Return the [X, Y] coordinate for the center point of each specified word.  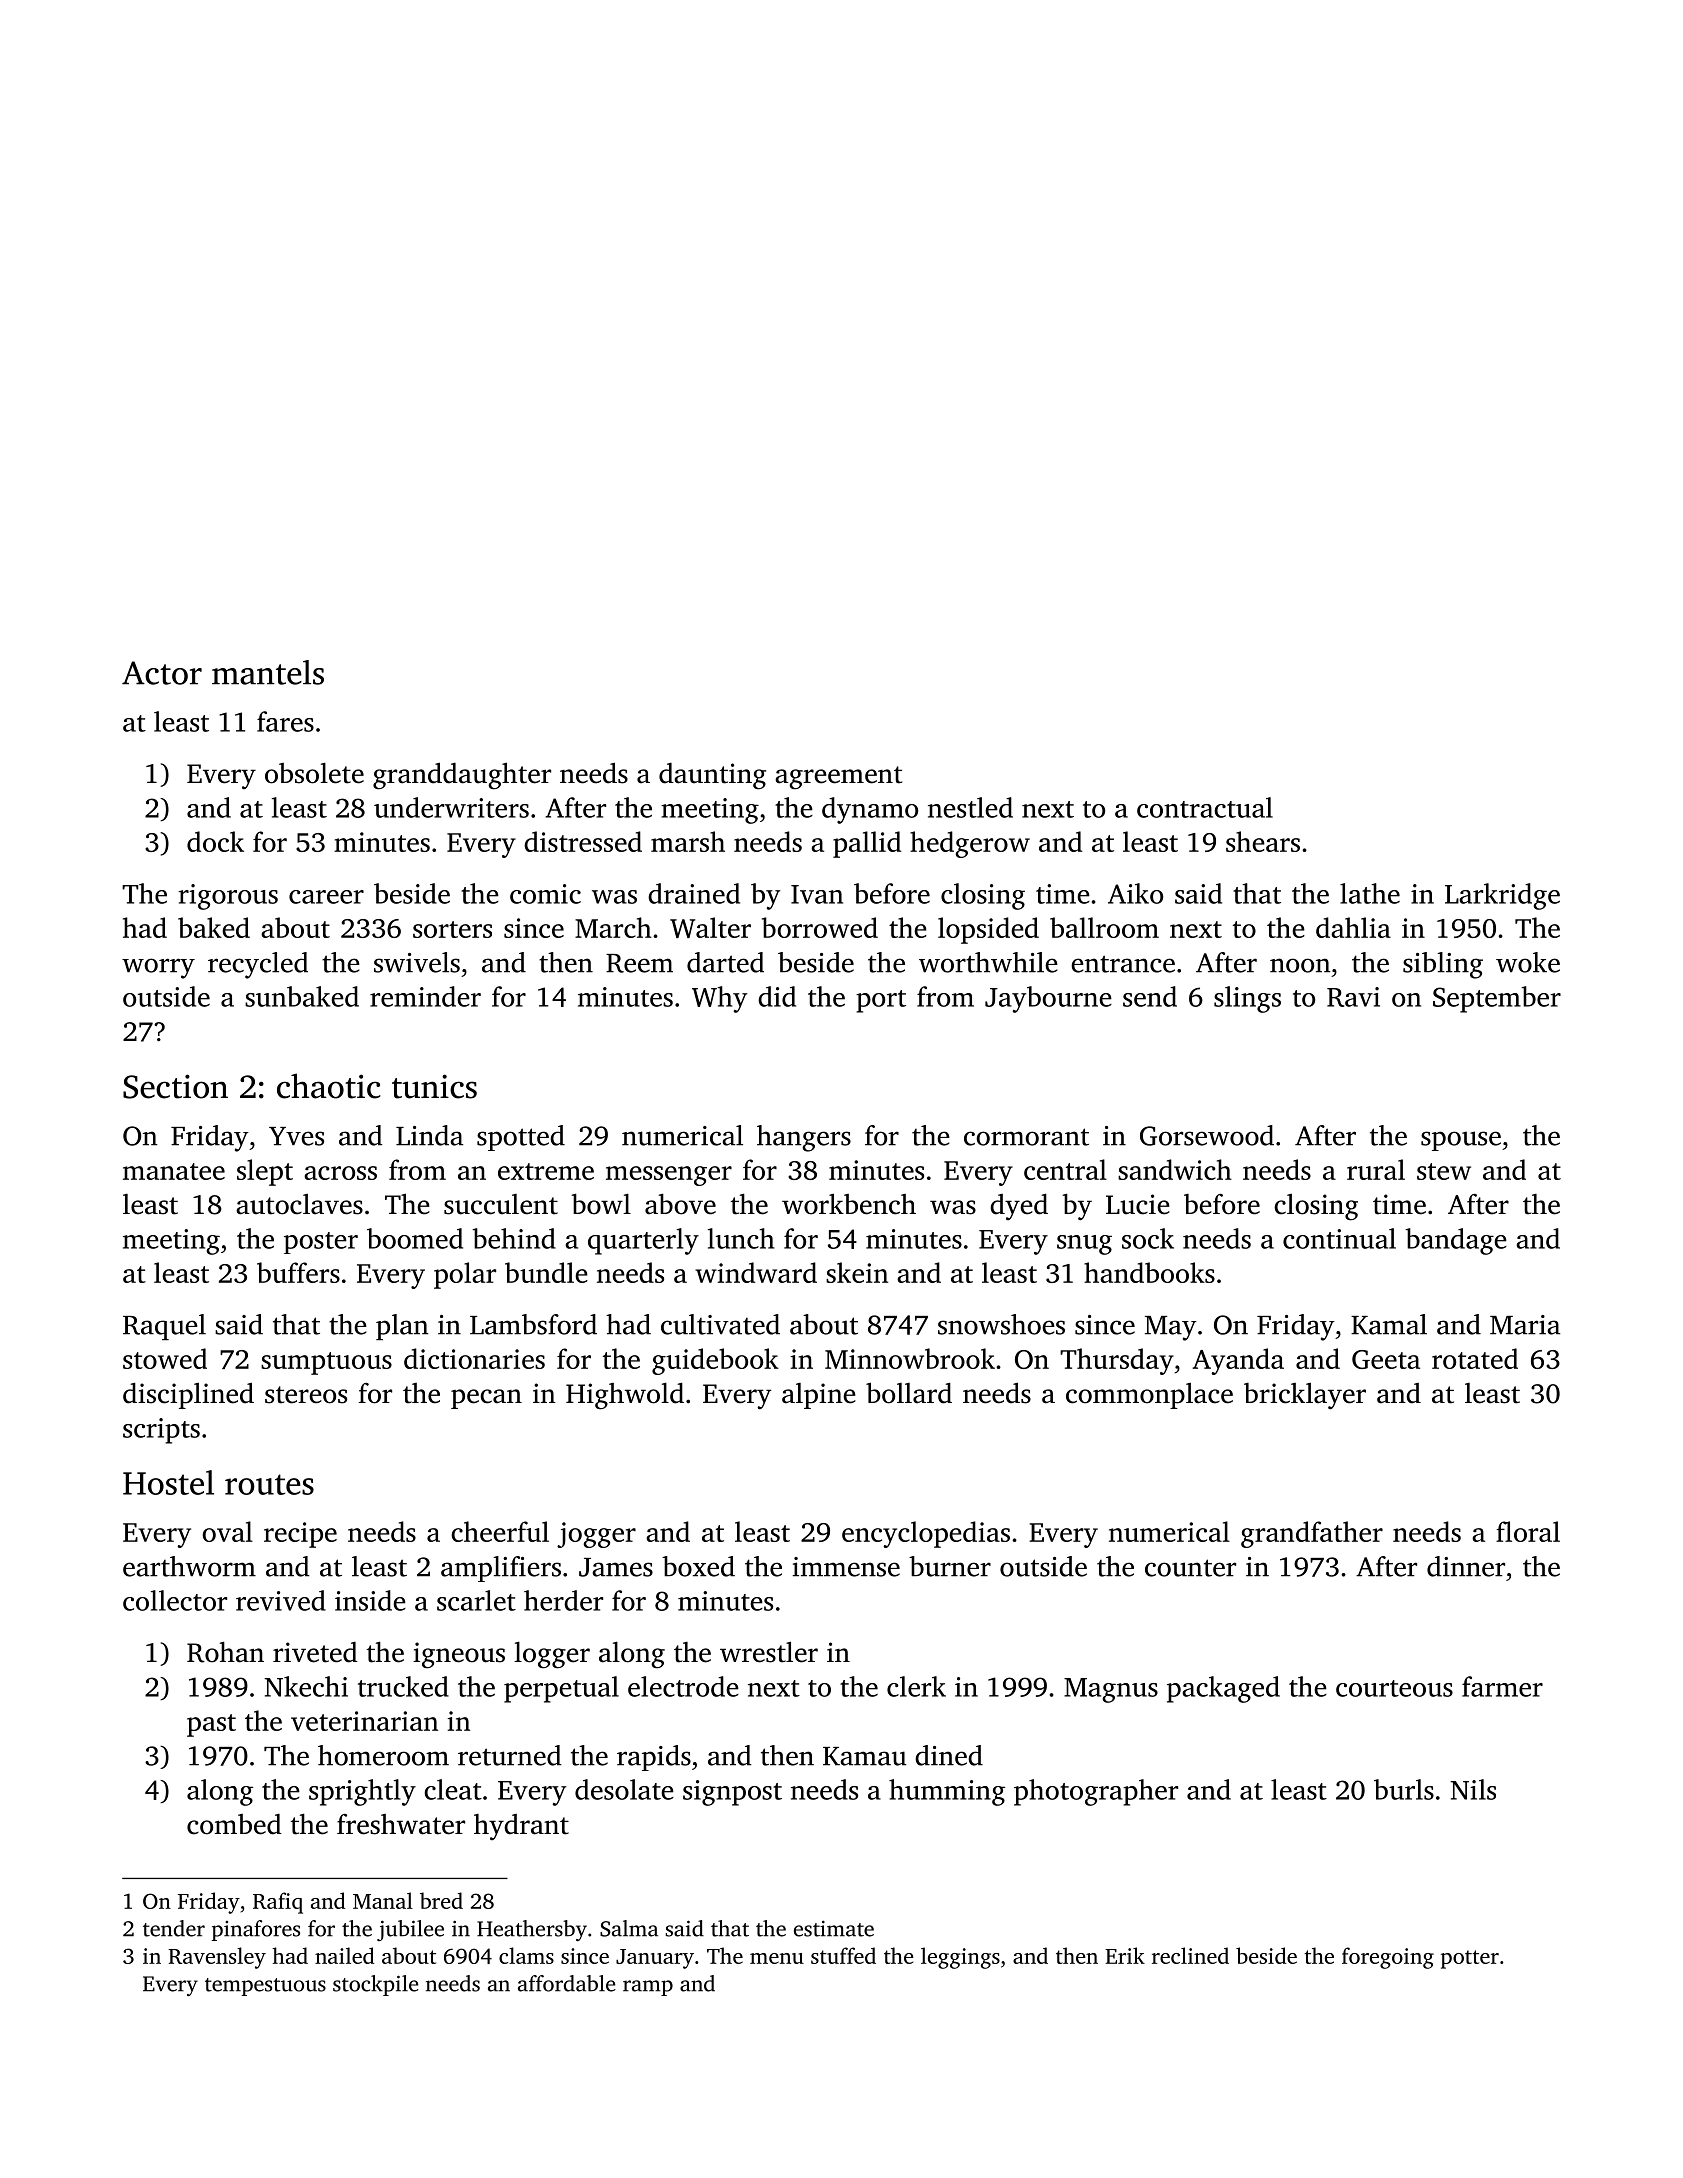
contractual [1205, 807]
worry [158, 968]
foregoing [1388, 1958]
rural [1376, 1169]
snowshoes [1001, 1324]
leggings [960, 1958]
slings [1247, 999]
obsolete [314, 773]
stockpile [376, 1985]
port [881, 1001]
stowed [165, 1358]
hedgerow [970, 844]
